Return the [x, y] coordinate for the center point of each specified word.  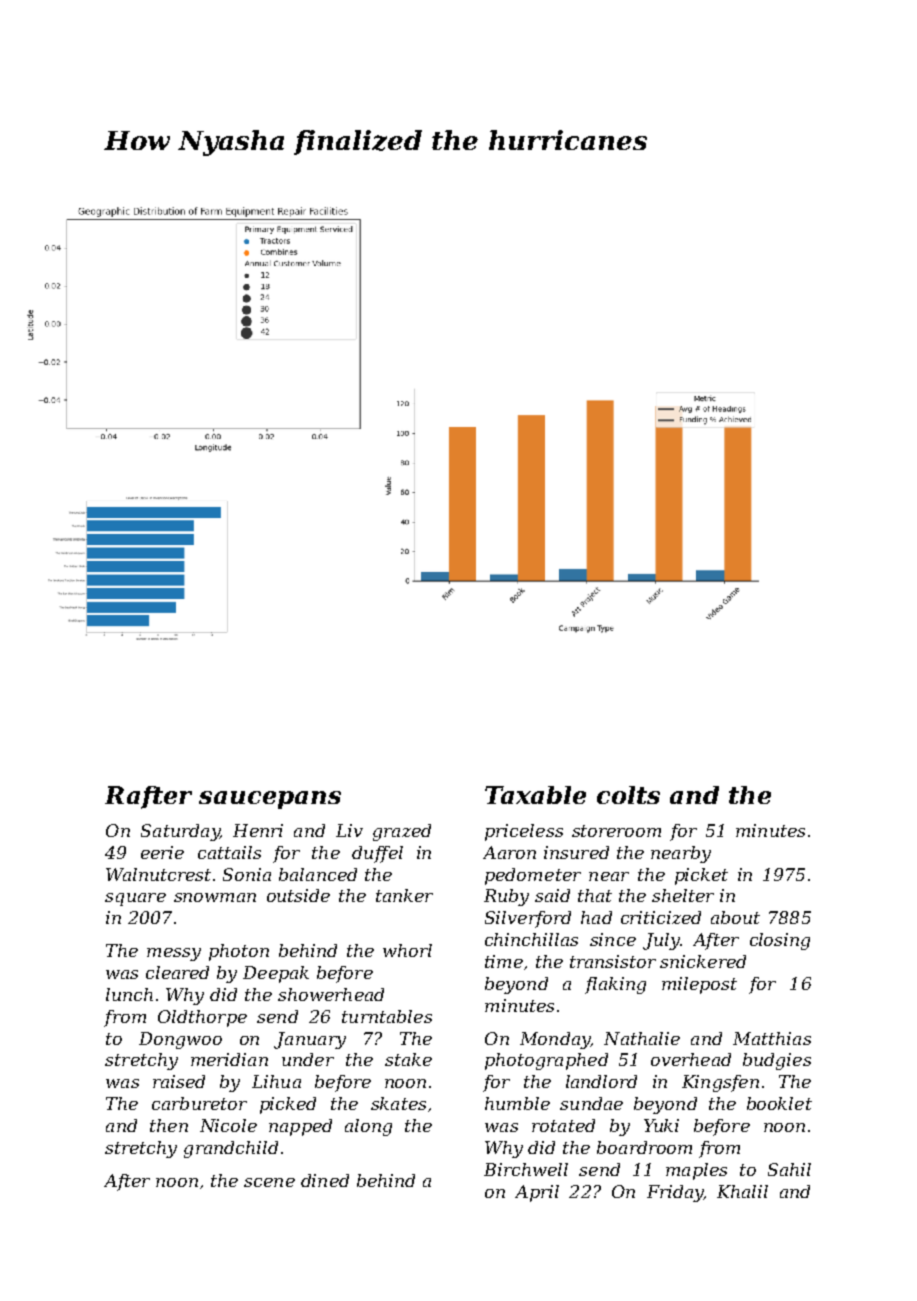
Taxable [535, 795]
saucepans [270, 800]
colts [628, 795]
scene [269, 1182]
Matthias [772, 1038]
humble [517, 1103]
